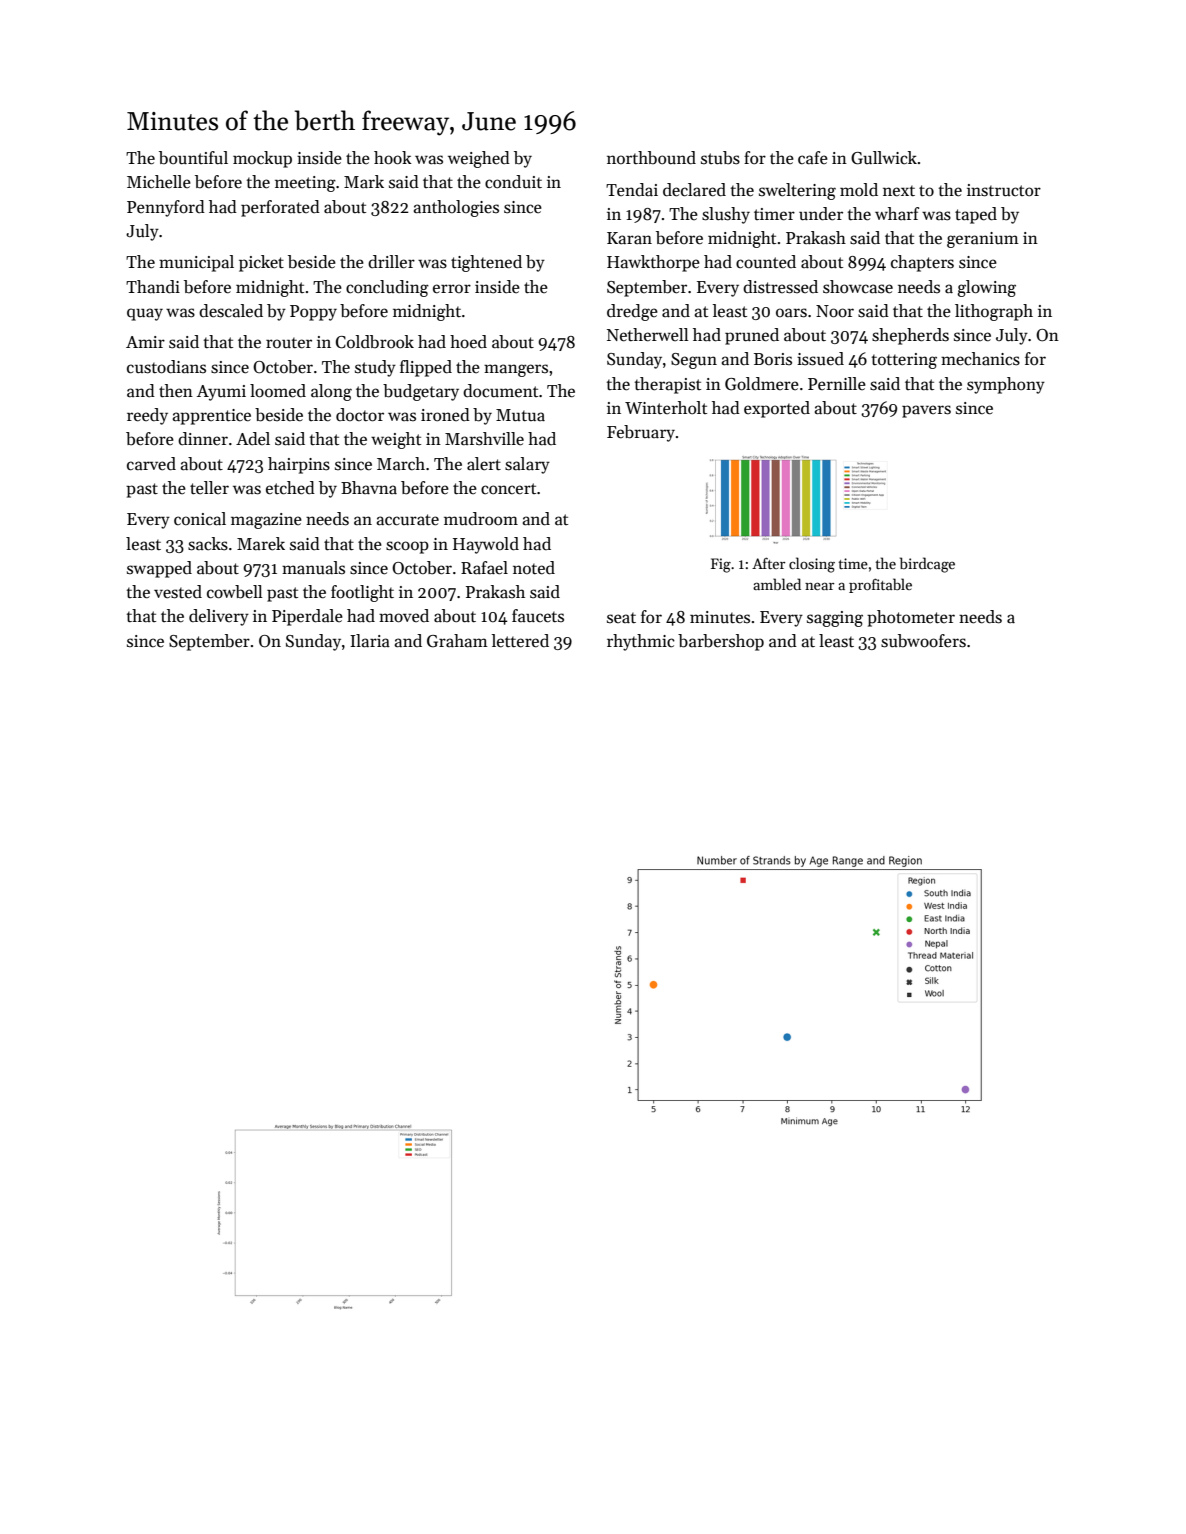 The image size is (1186, 1534). Describe the element at coordinates (235, 592) in the screenshot. I see `cowbell` at that location.
